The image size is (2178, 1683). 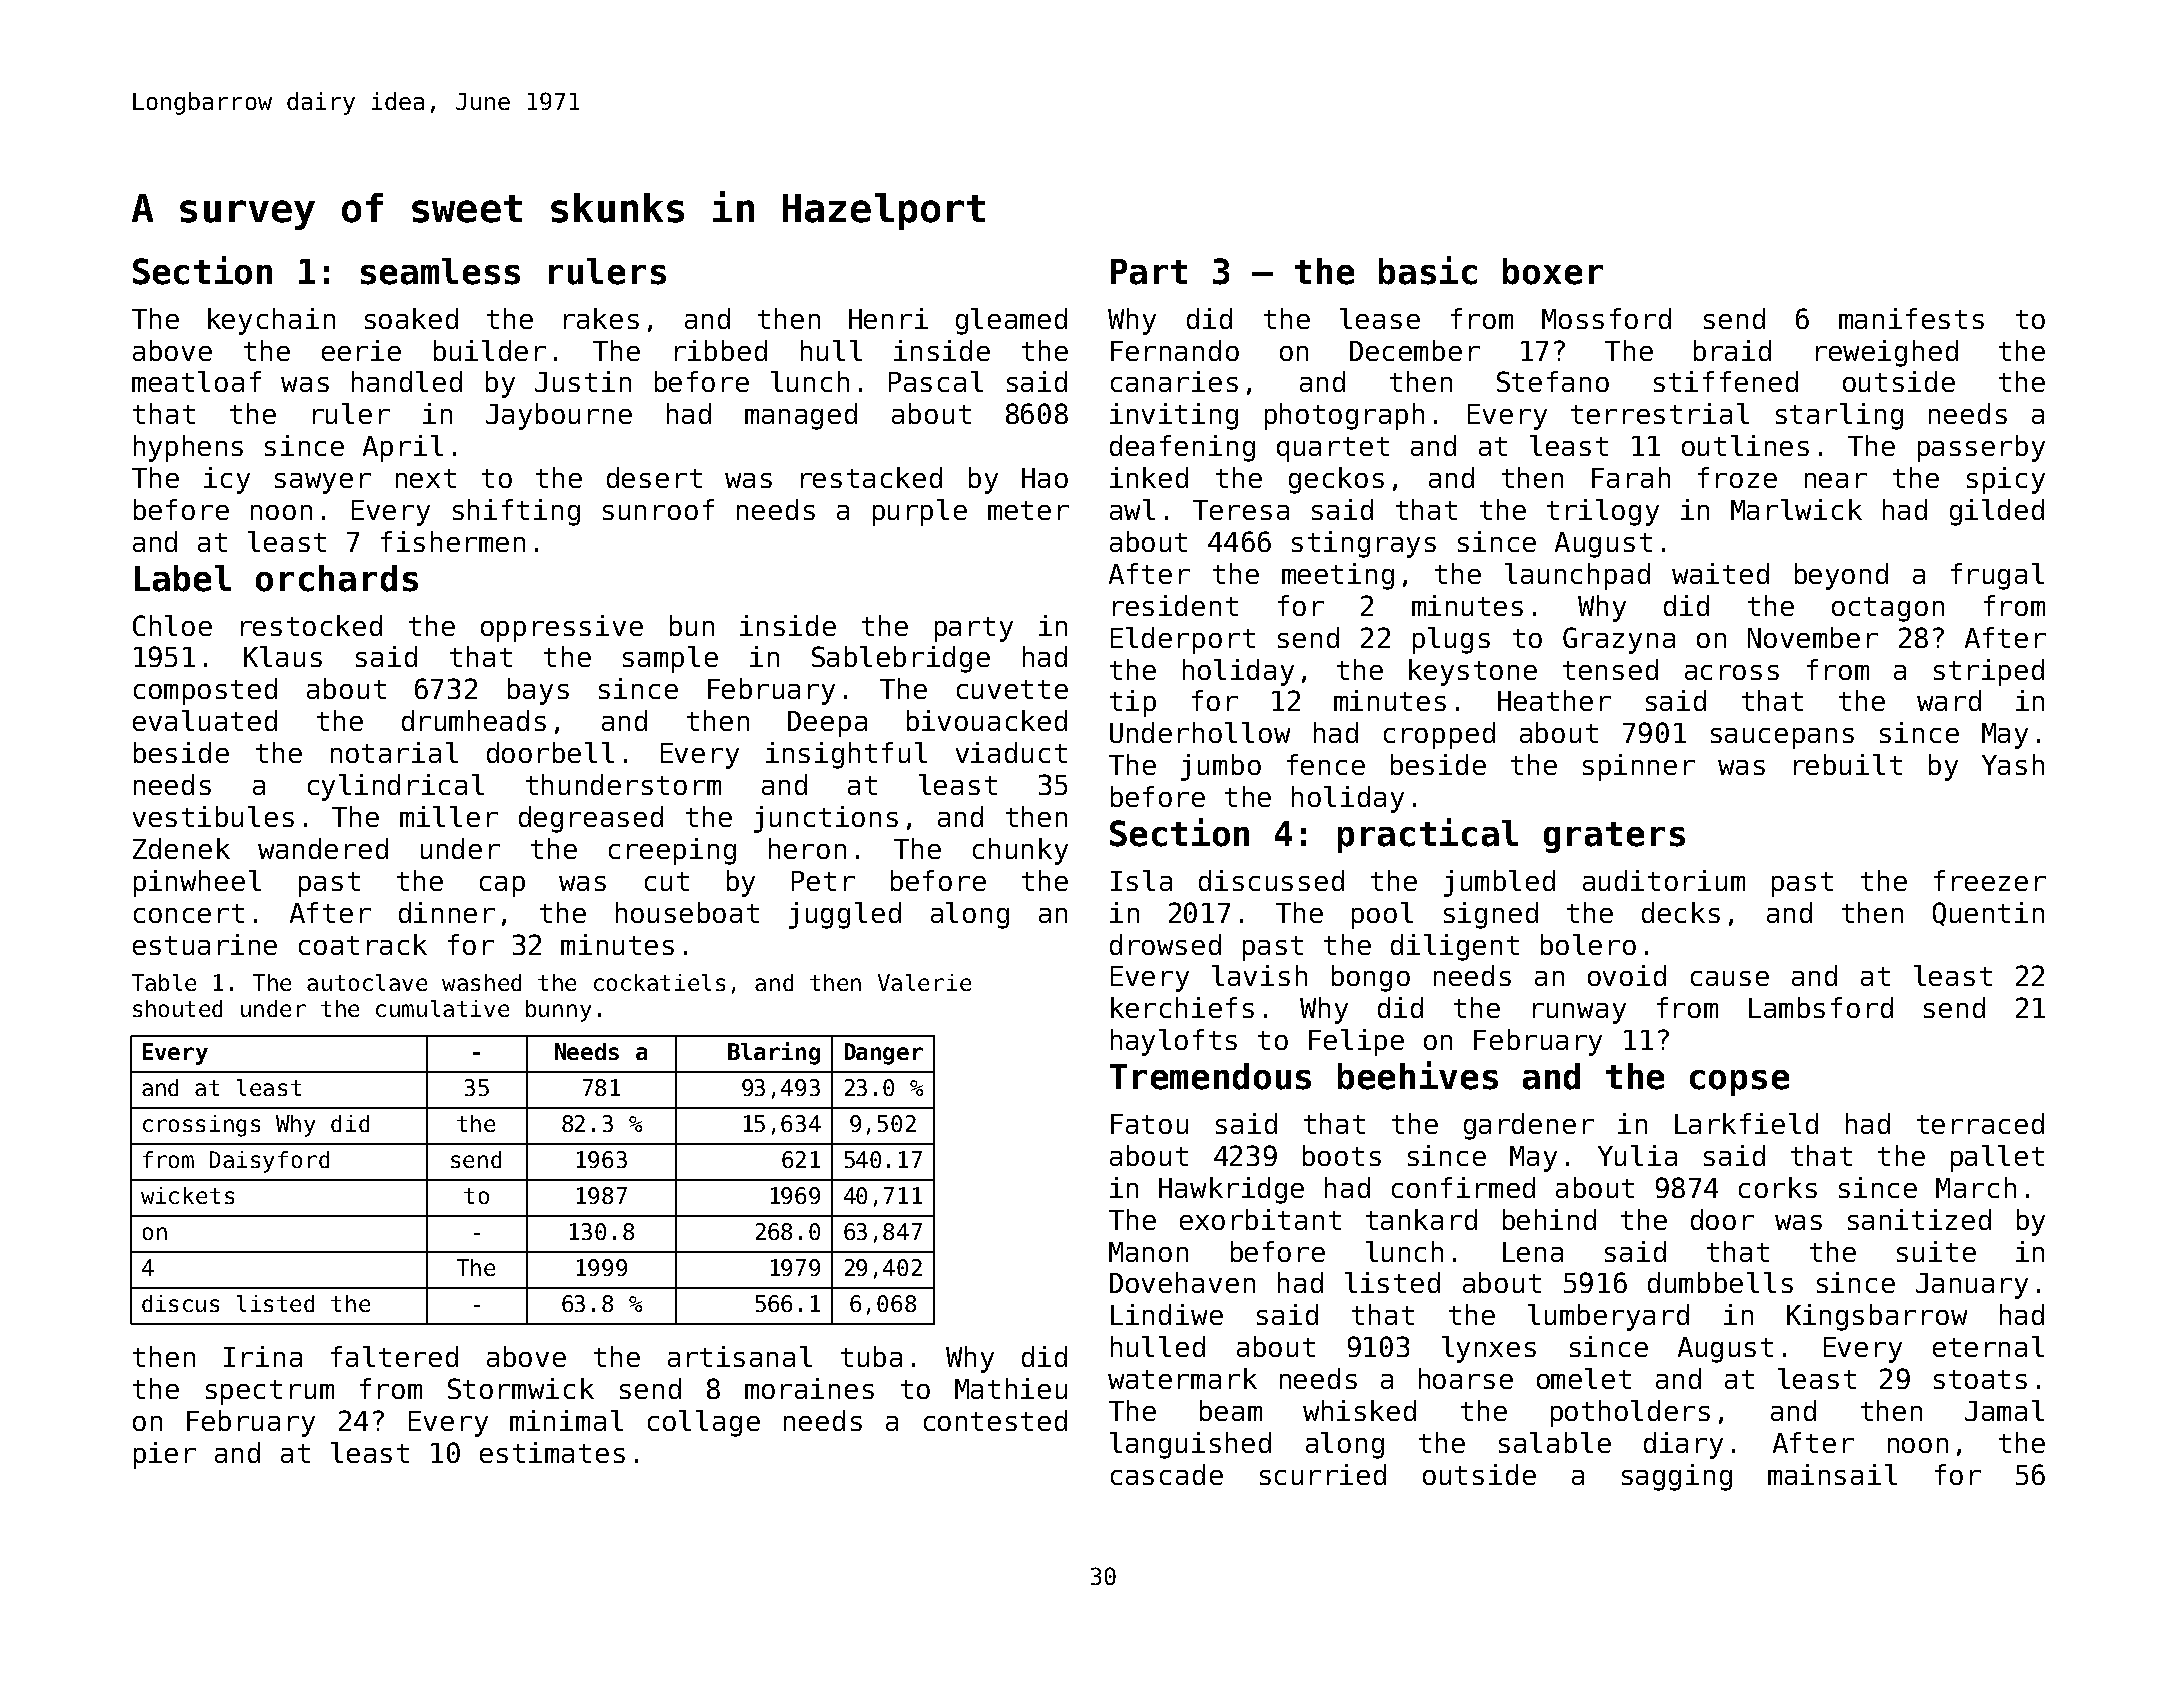 What do you see at coordinates (396, 787) in the image?
I see `cylindrical` at bounding box center [396, 787].
